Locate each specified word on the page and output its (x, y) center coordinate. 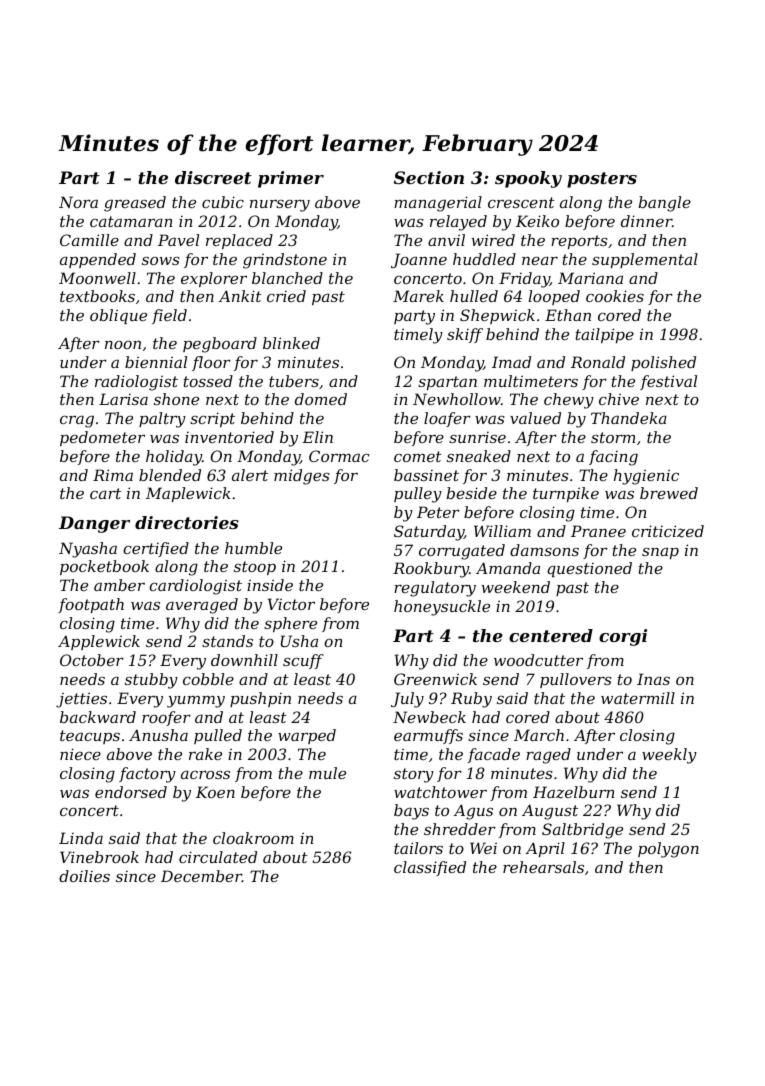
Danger (94, 524)
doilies (84, 876)
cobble (208, 679)
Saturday (429, 533)
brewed (669, 493)
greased (135, 204)
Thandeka (629, 418)
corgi (623, 637)
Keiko (537, 221)
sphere (290, 624)
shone (176, 399)
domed (321, 399)
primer (291, 179)
